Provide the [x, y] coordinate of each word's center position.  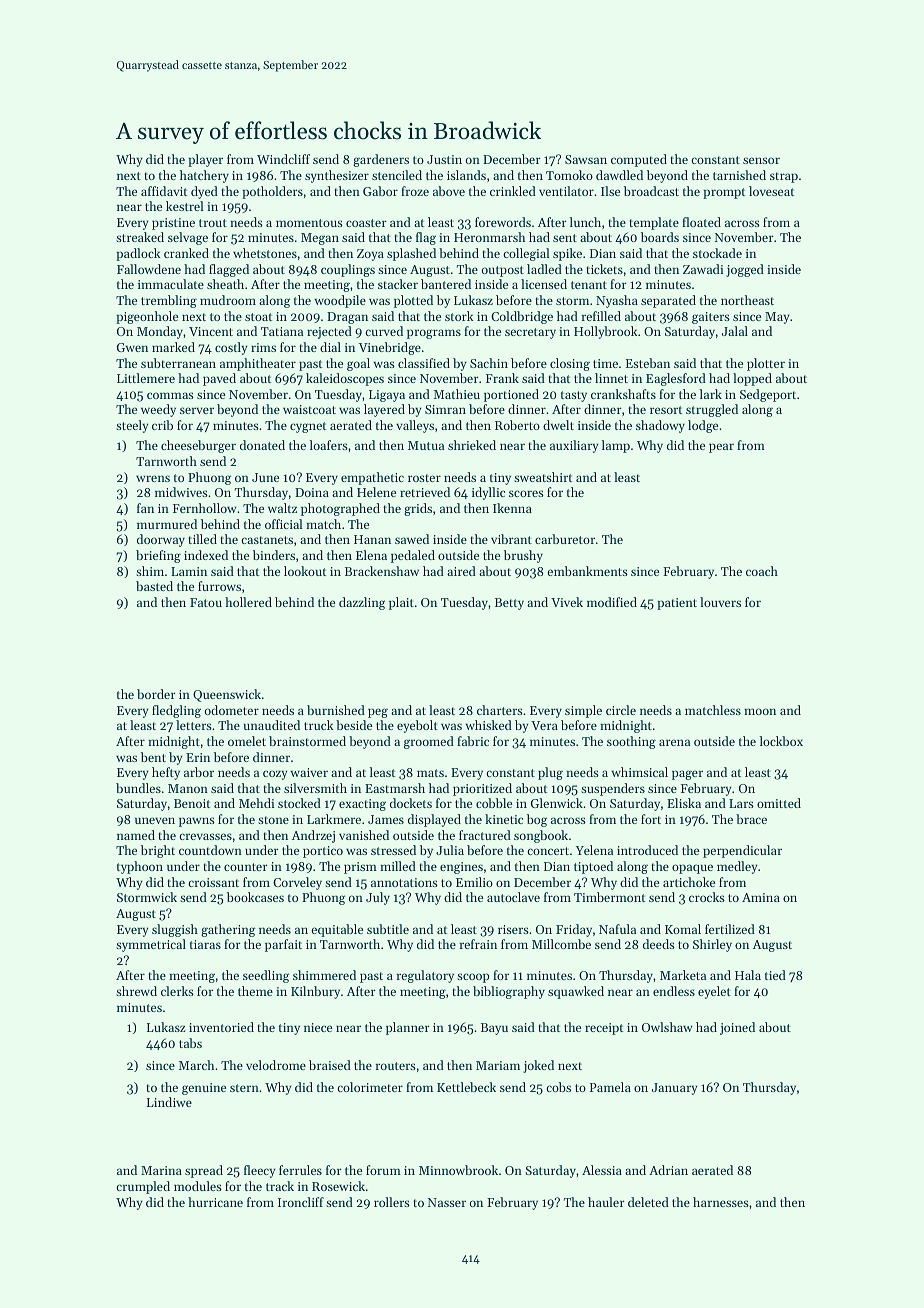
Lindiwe [169, 1102]
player [205, 160]
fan [145, 508]
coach [762, 571]
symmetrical [151, 945]
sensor [761, 160]
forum [383, 1170]
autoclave [513, 897]
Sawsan [586, 159]
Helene [376, 492]
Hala [748, 975]
